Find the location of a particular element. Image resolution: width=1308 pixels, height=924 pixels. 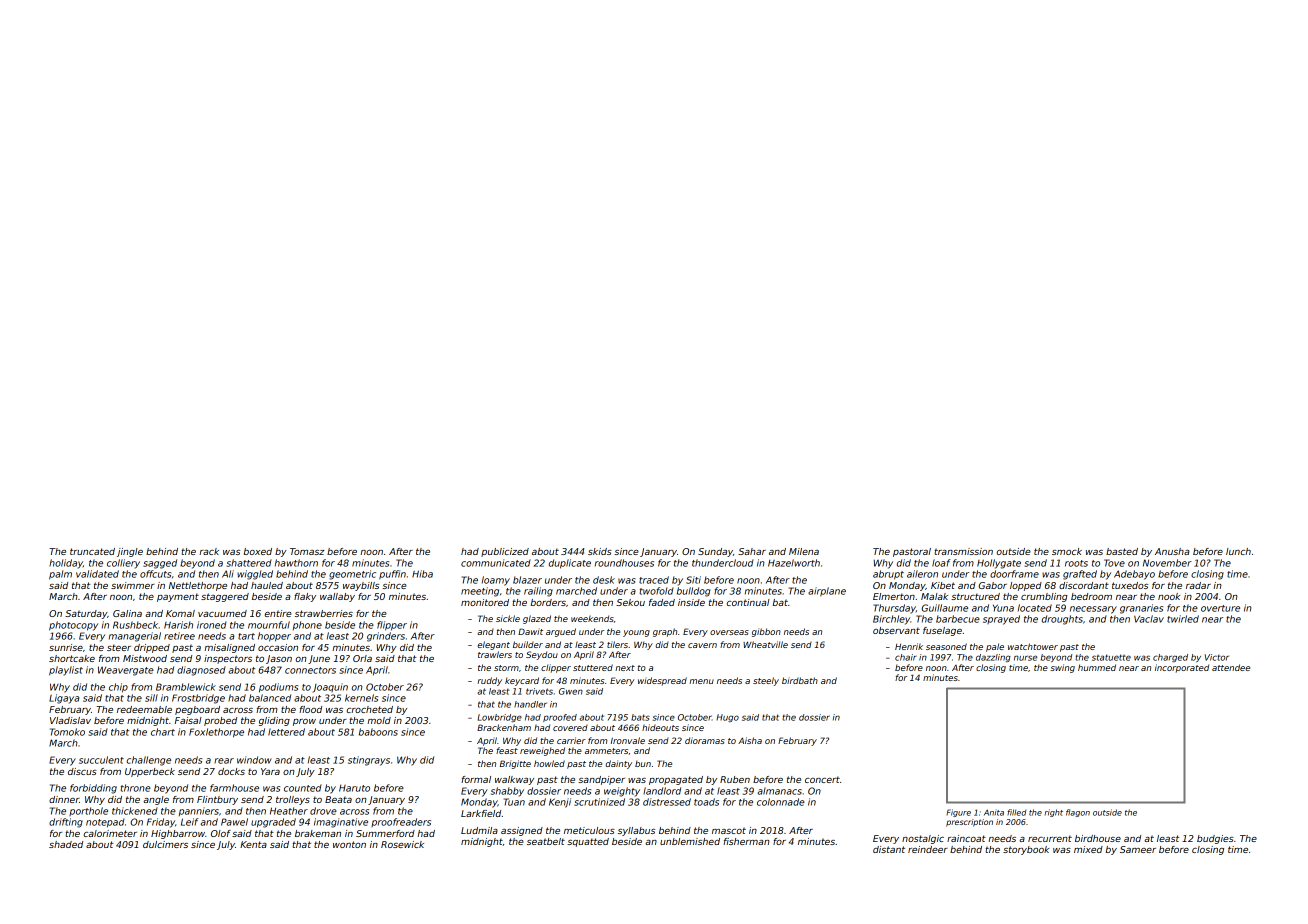

Anusha is located at coordinates (1172, 551).
